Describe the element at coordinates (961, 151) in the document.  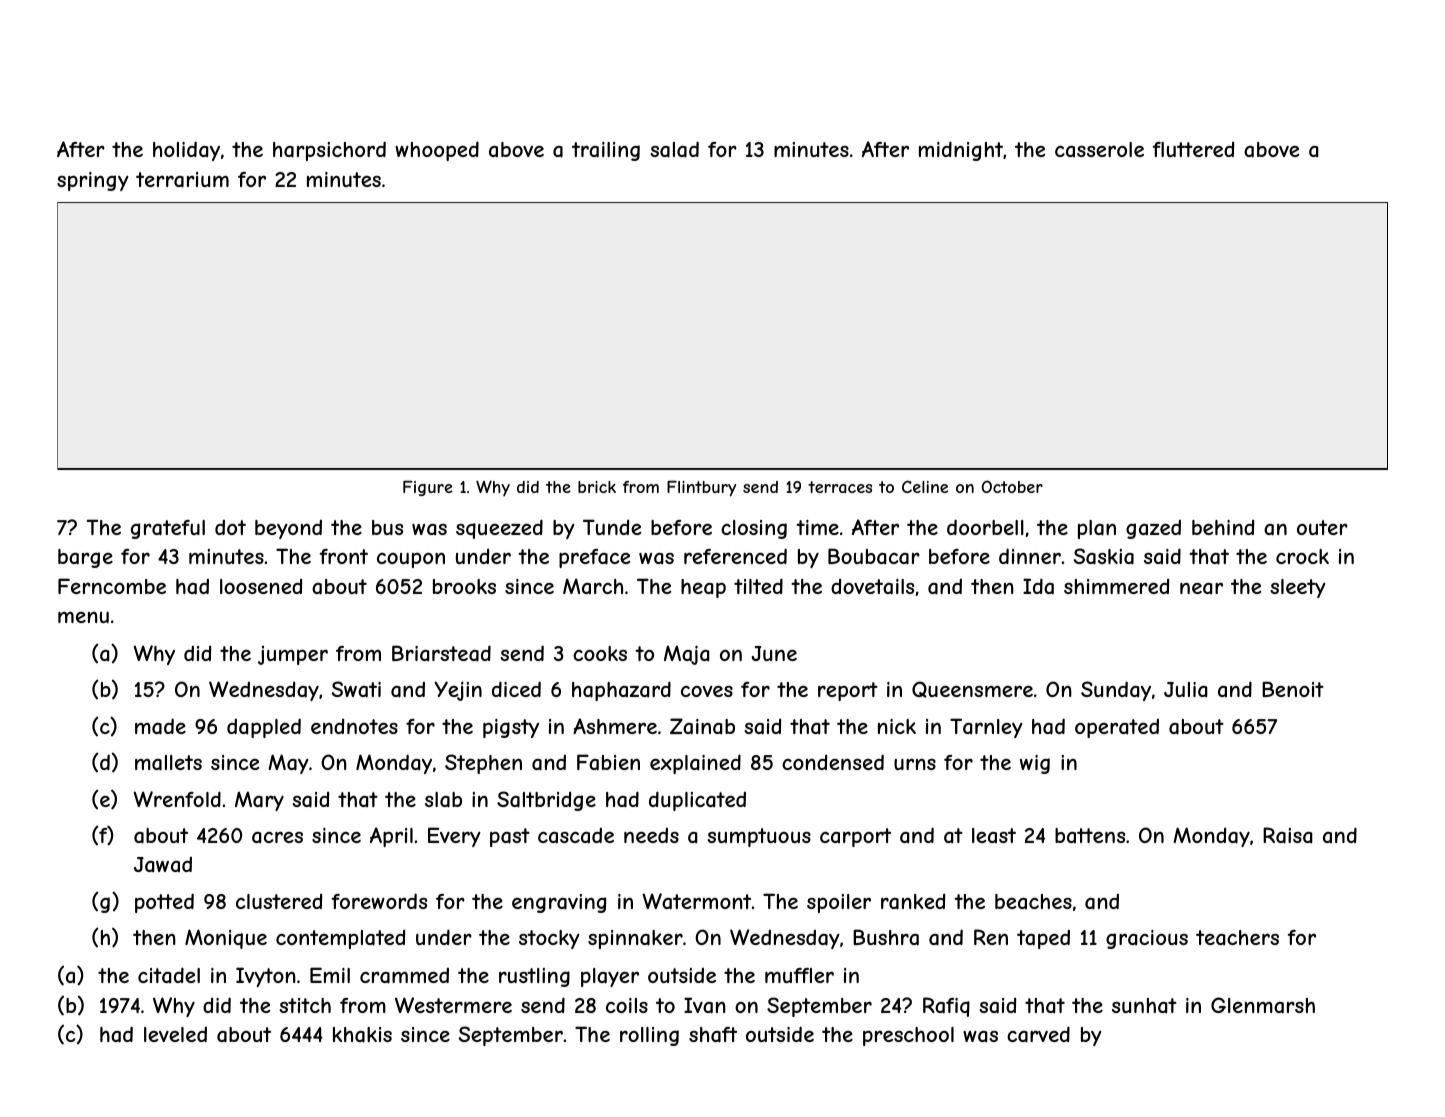
I see `midnight` at that location.
